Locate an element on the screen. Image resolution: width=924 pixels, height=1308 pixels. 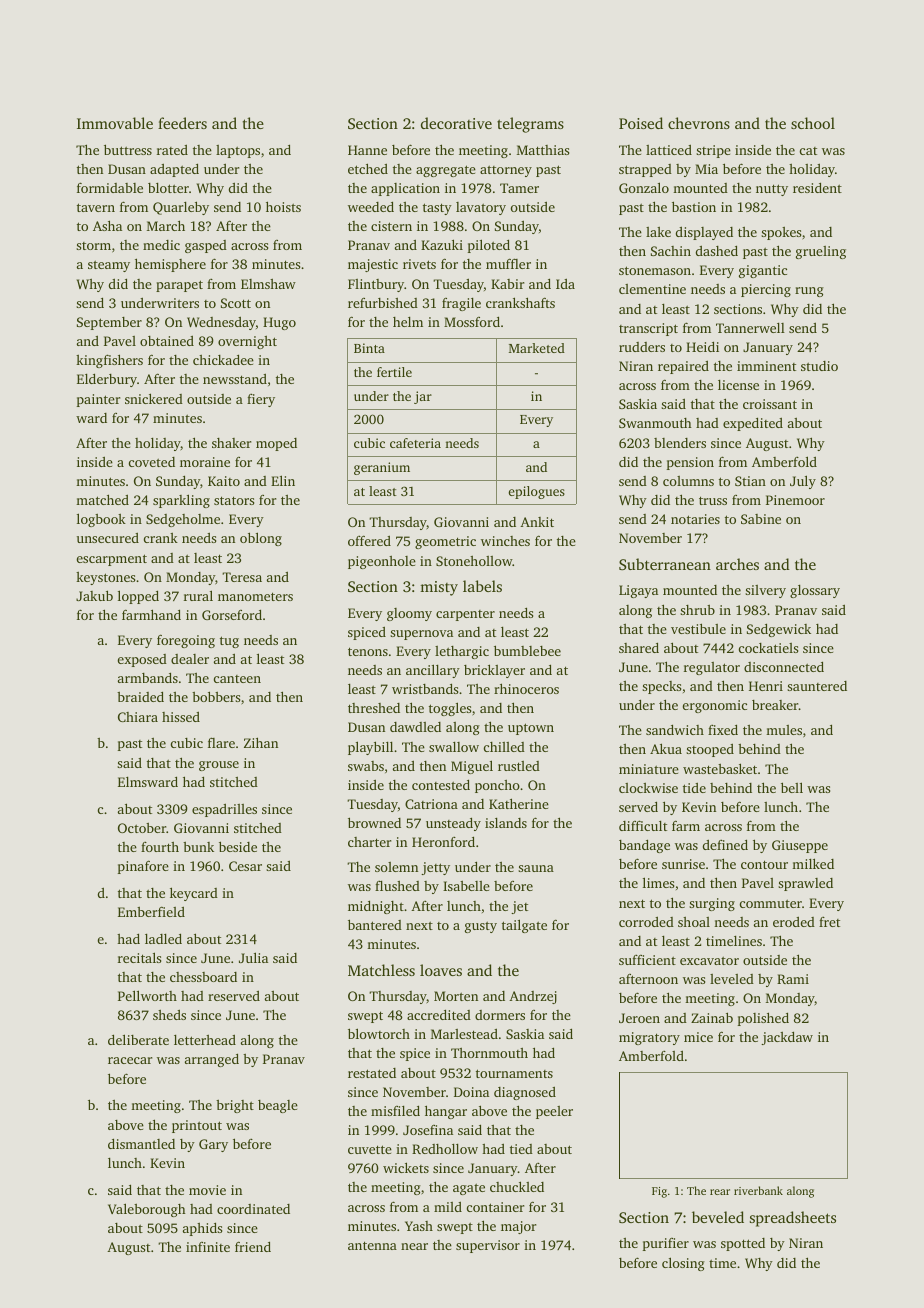
geranium is located at coordinates (382, 468).
